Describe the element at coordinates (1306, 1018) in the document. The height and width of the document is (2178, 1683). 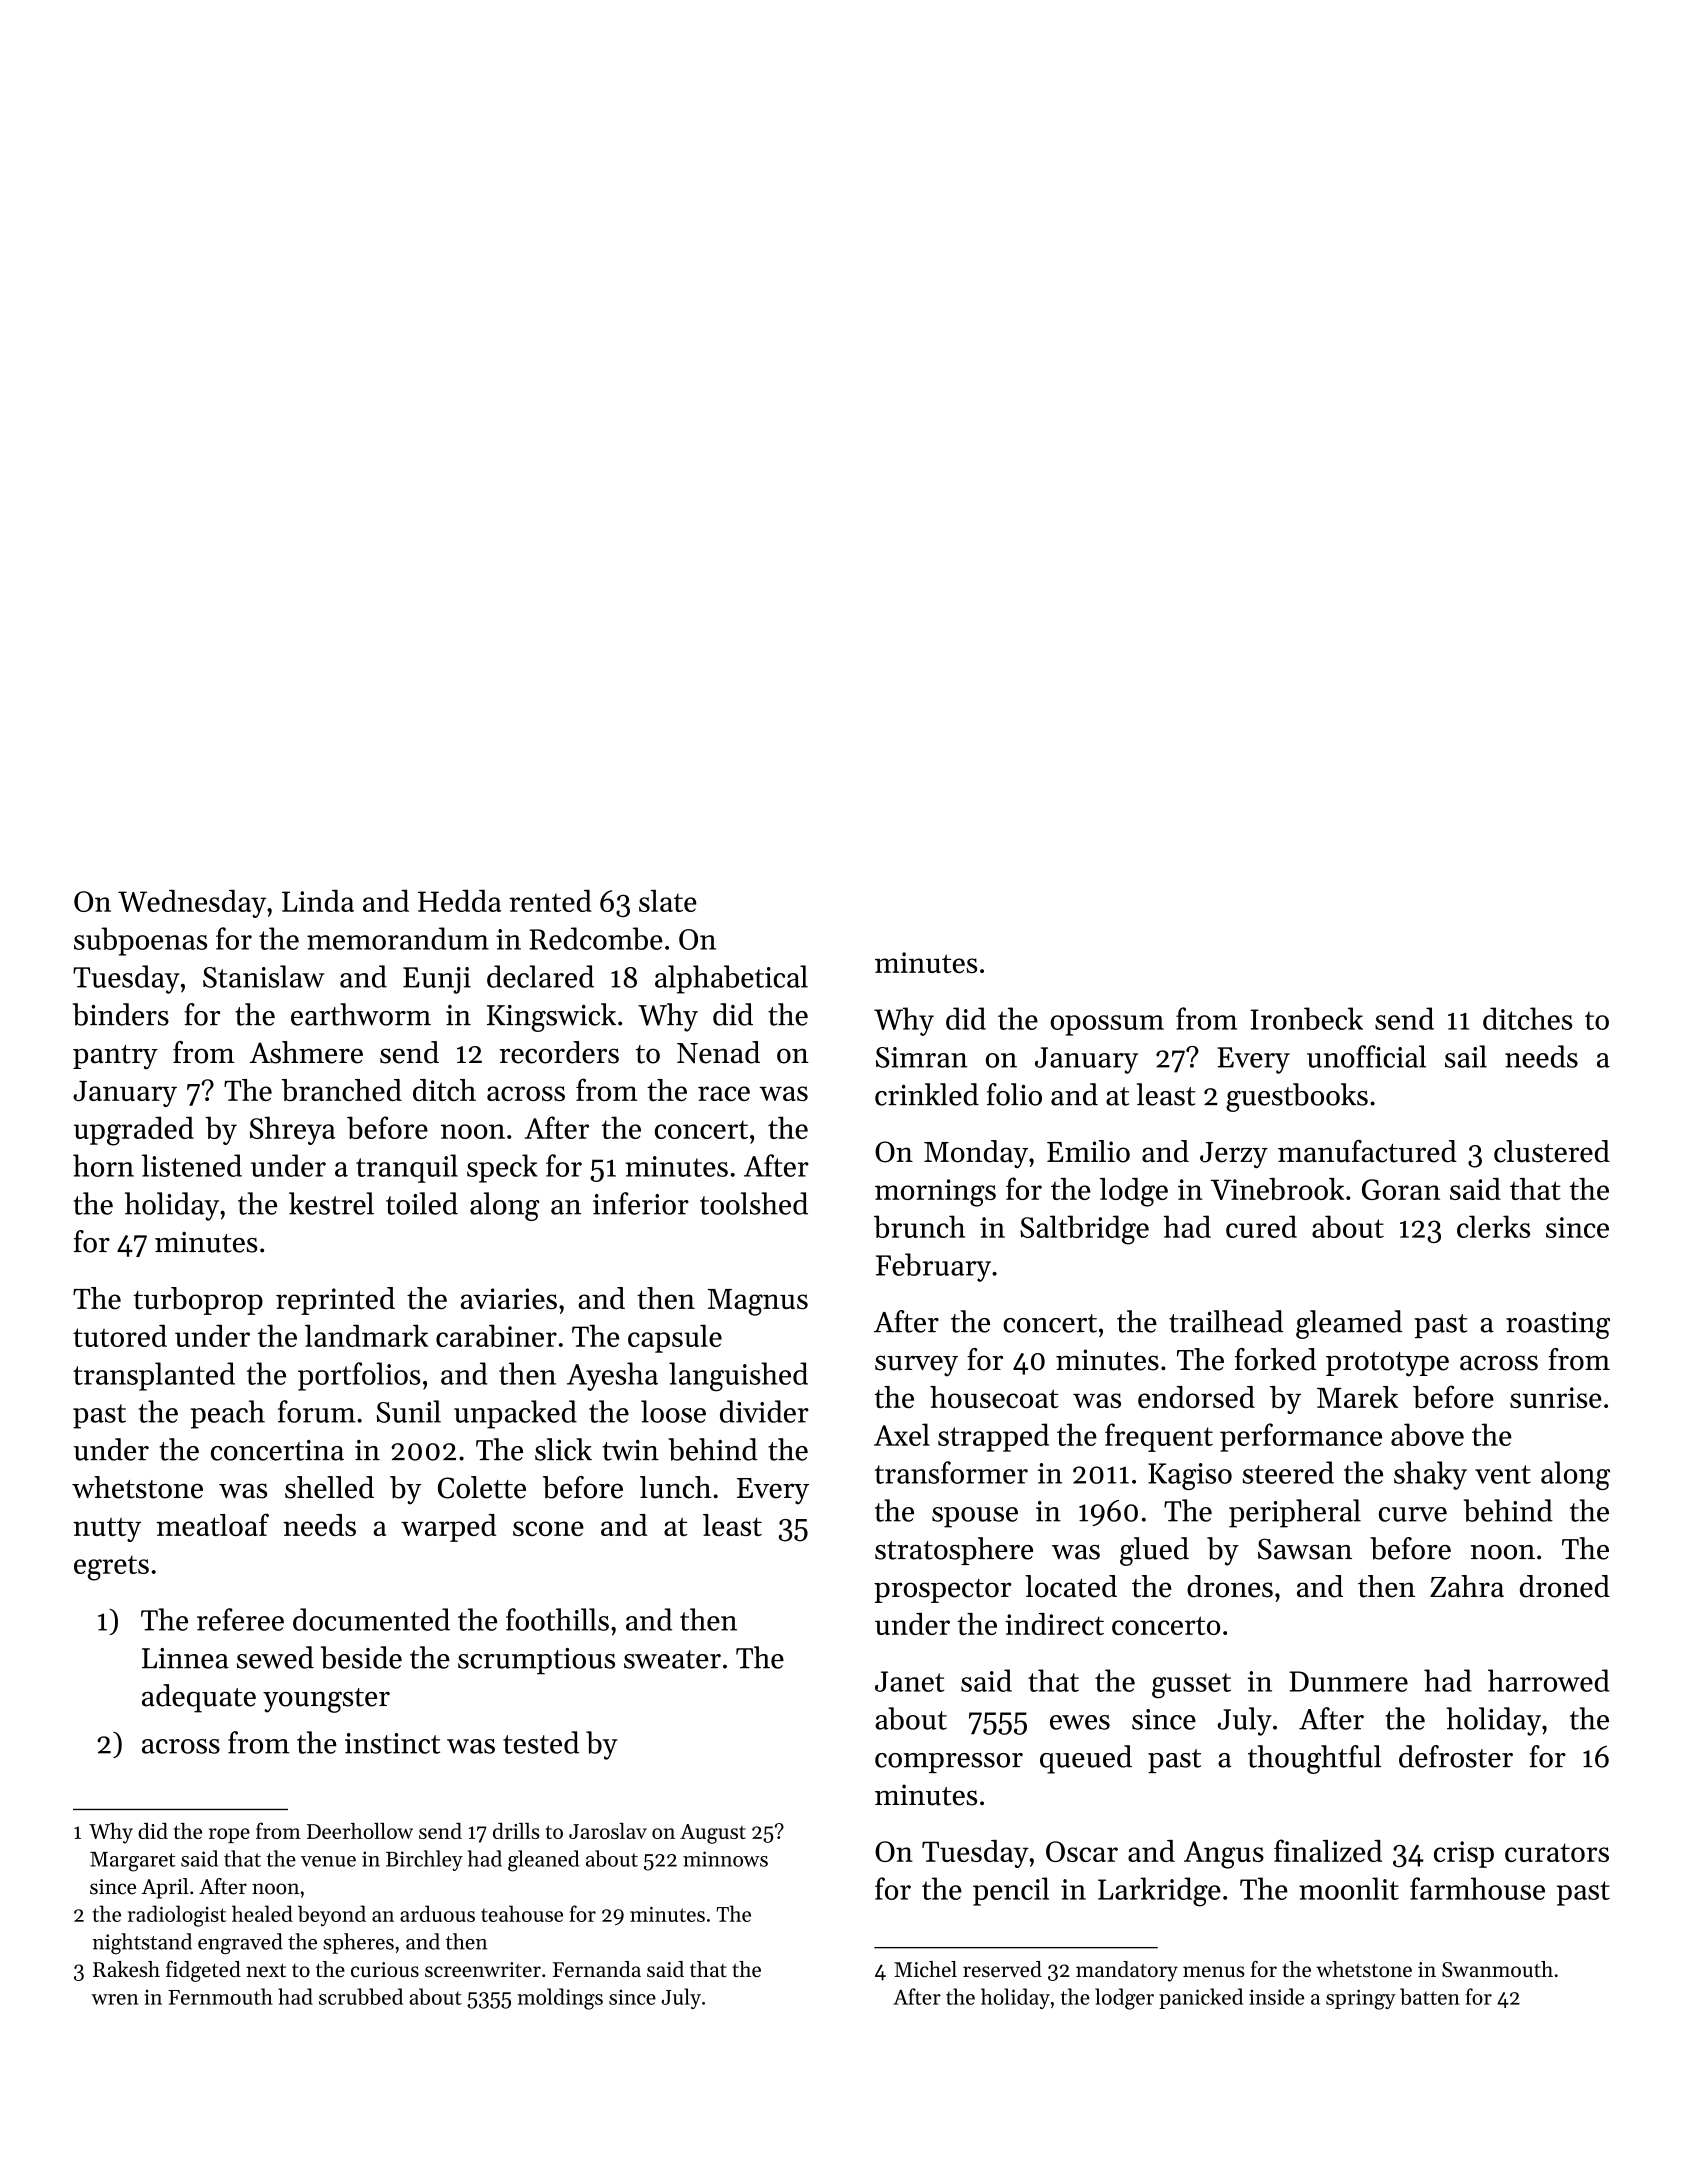
I see `Ironbeck` at that location.
